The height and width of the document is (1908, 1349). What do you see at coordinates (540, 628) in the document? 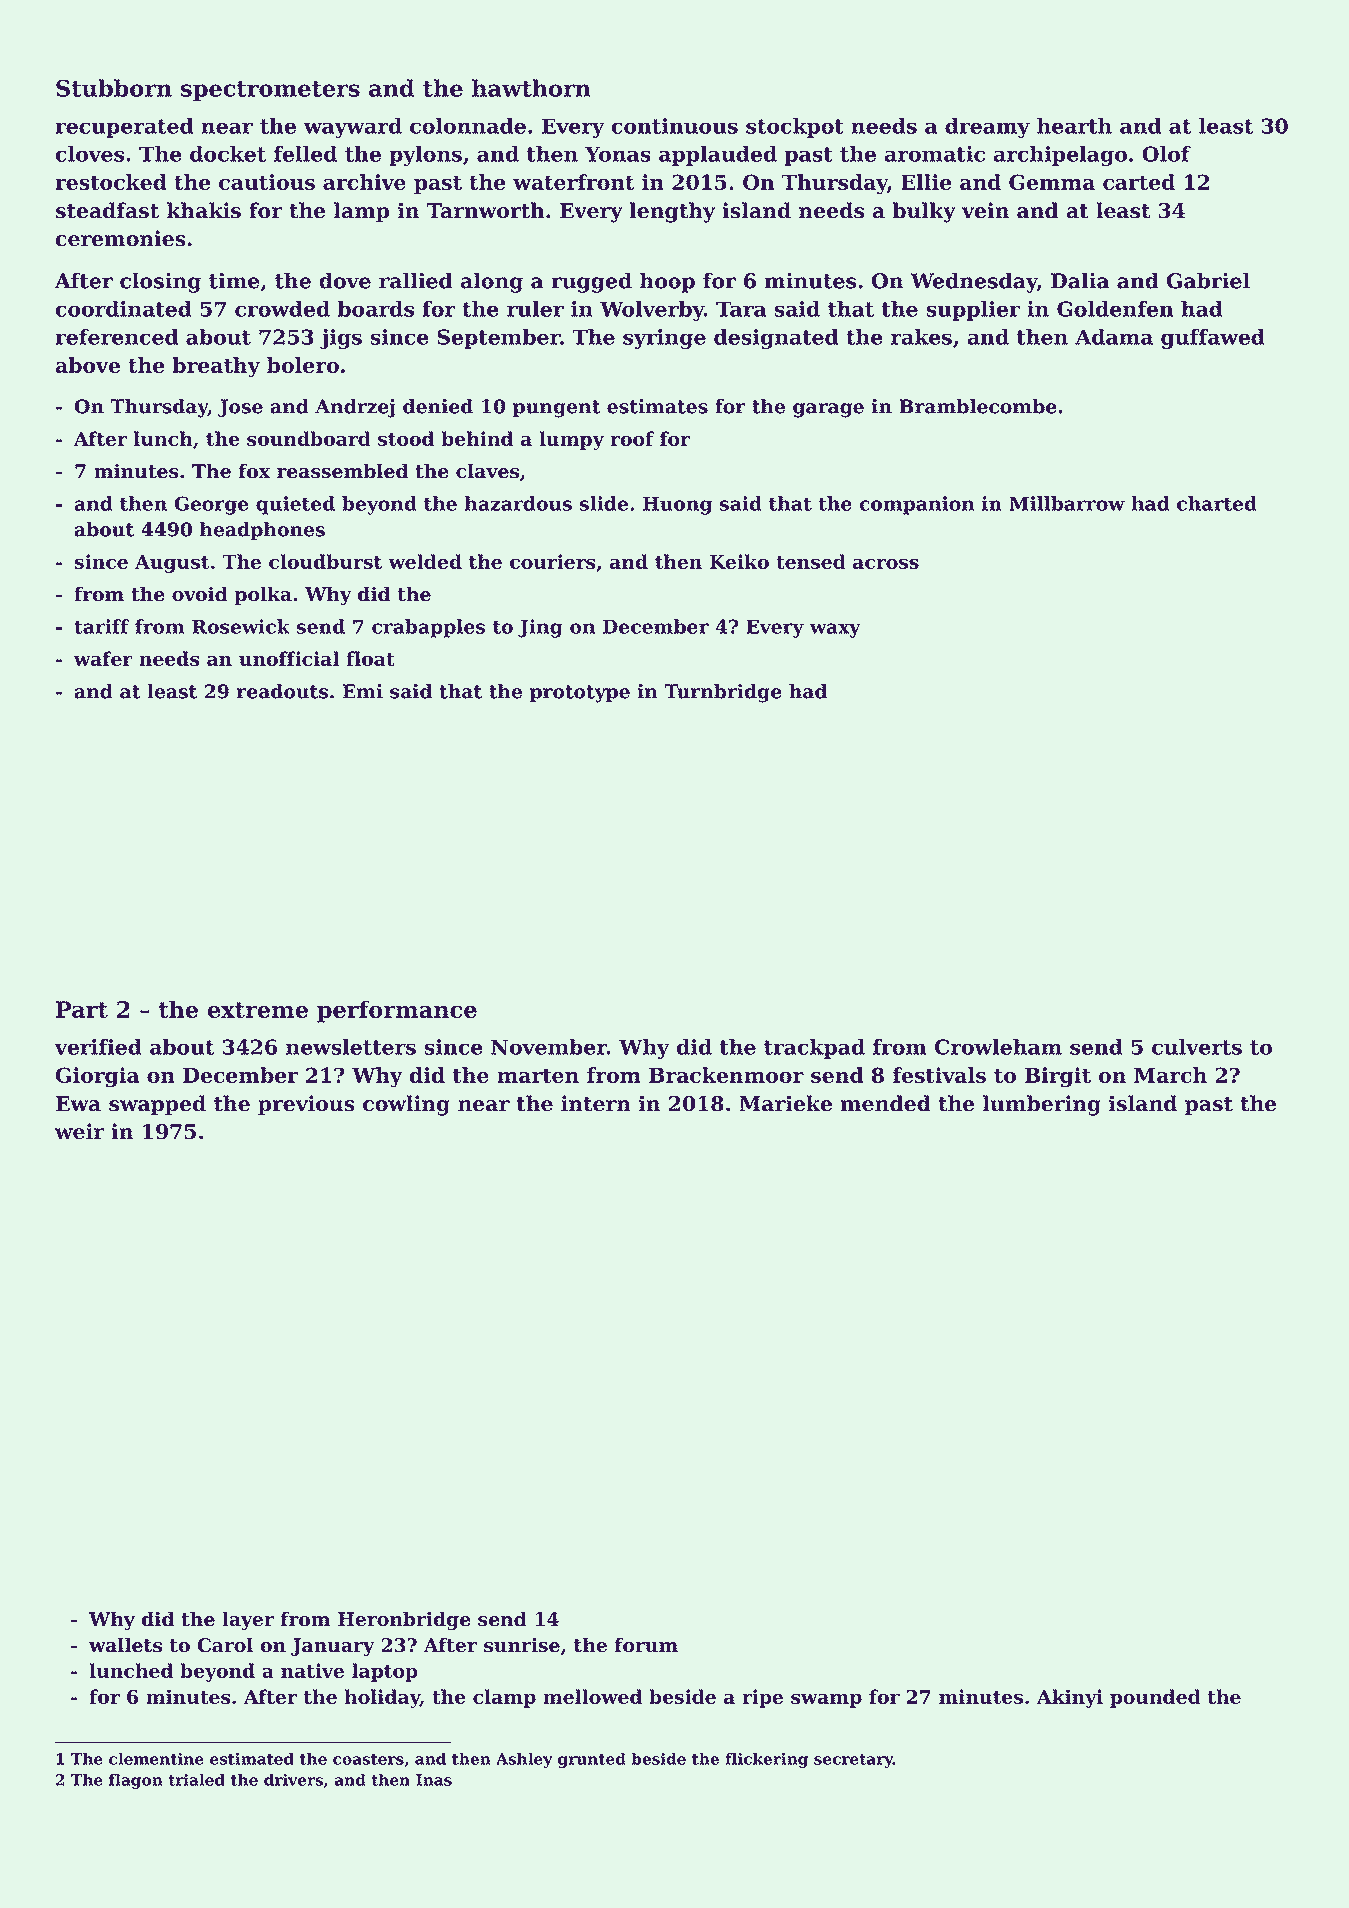
I see `Jing` at bounding box center [540, 628].
